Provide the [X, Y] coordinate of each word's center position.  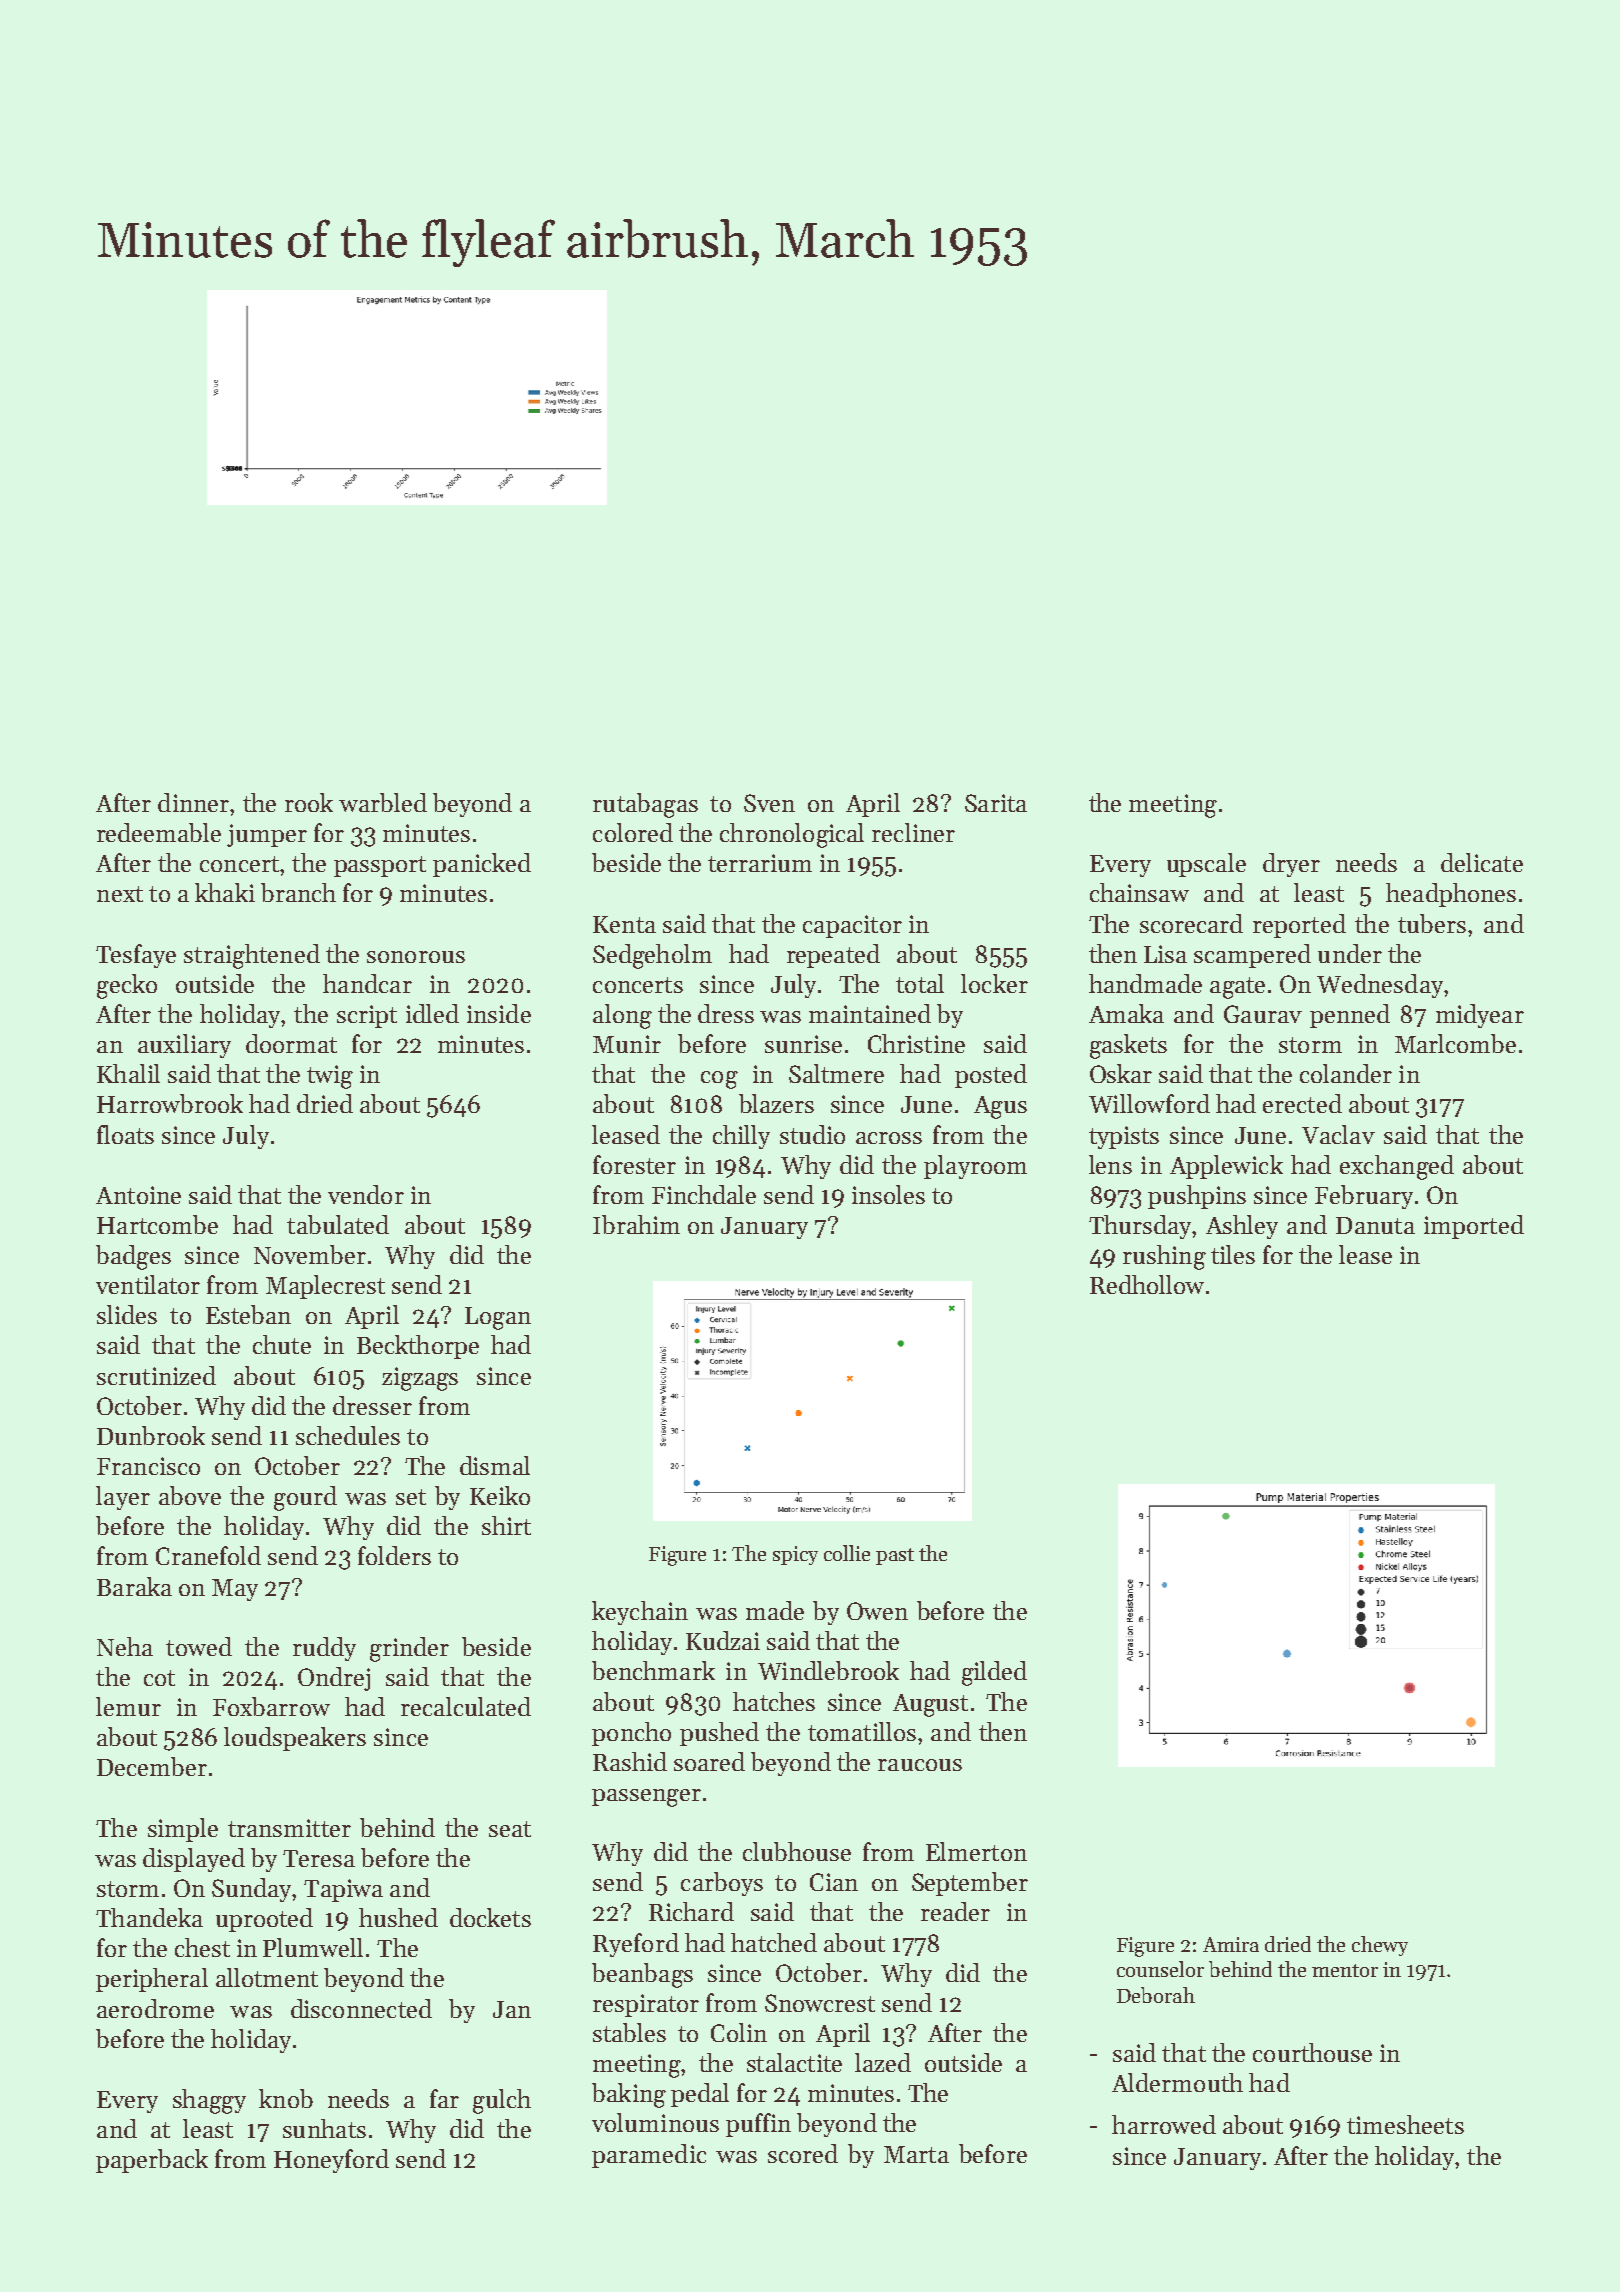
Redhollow [1147, 1284]
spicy [795, 1555]
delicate [1482, 862]
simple [183, 1830]
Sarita [996, 803]
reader [955, 1911]
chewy [1380, 1946]
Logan [498, 1318]
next [120, 894]
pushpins [1197, 1197]
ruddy [324, 1649]
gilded [994, 1673]
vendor [366, 1194]
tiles [1233, 1254]
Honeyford [331, 2161]
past [895, 1556]
